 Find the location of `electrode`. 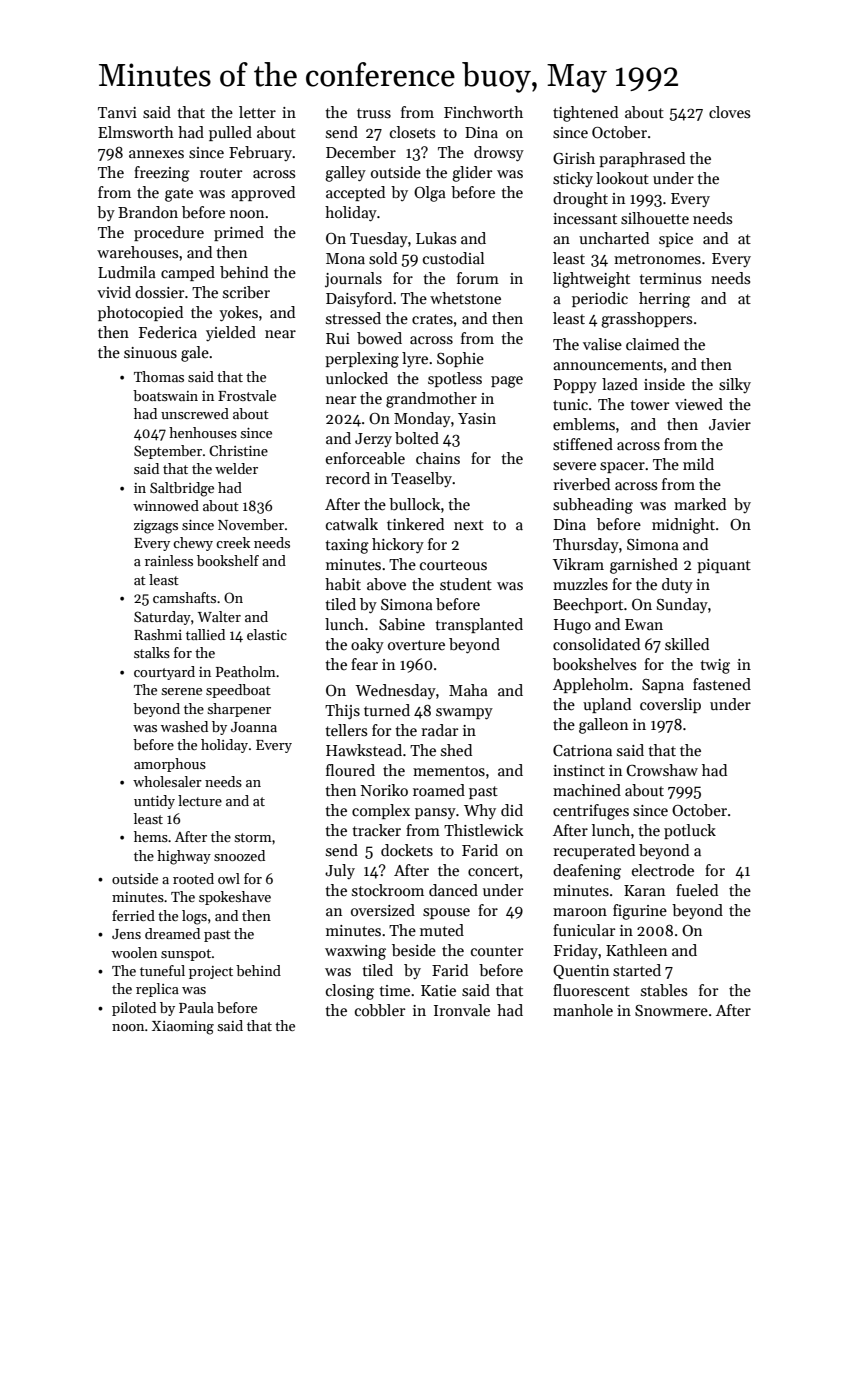

electrode is located at coordinates (663, 870).
